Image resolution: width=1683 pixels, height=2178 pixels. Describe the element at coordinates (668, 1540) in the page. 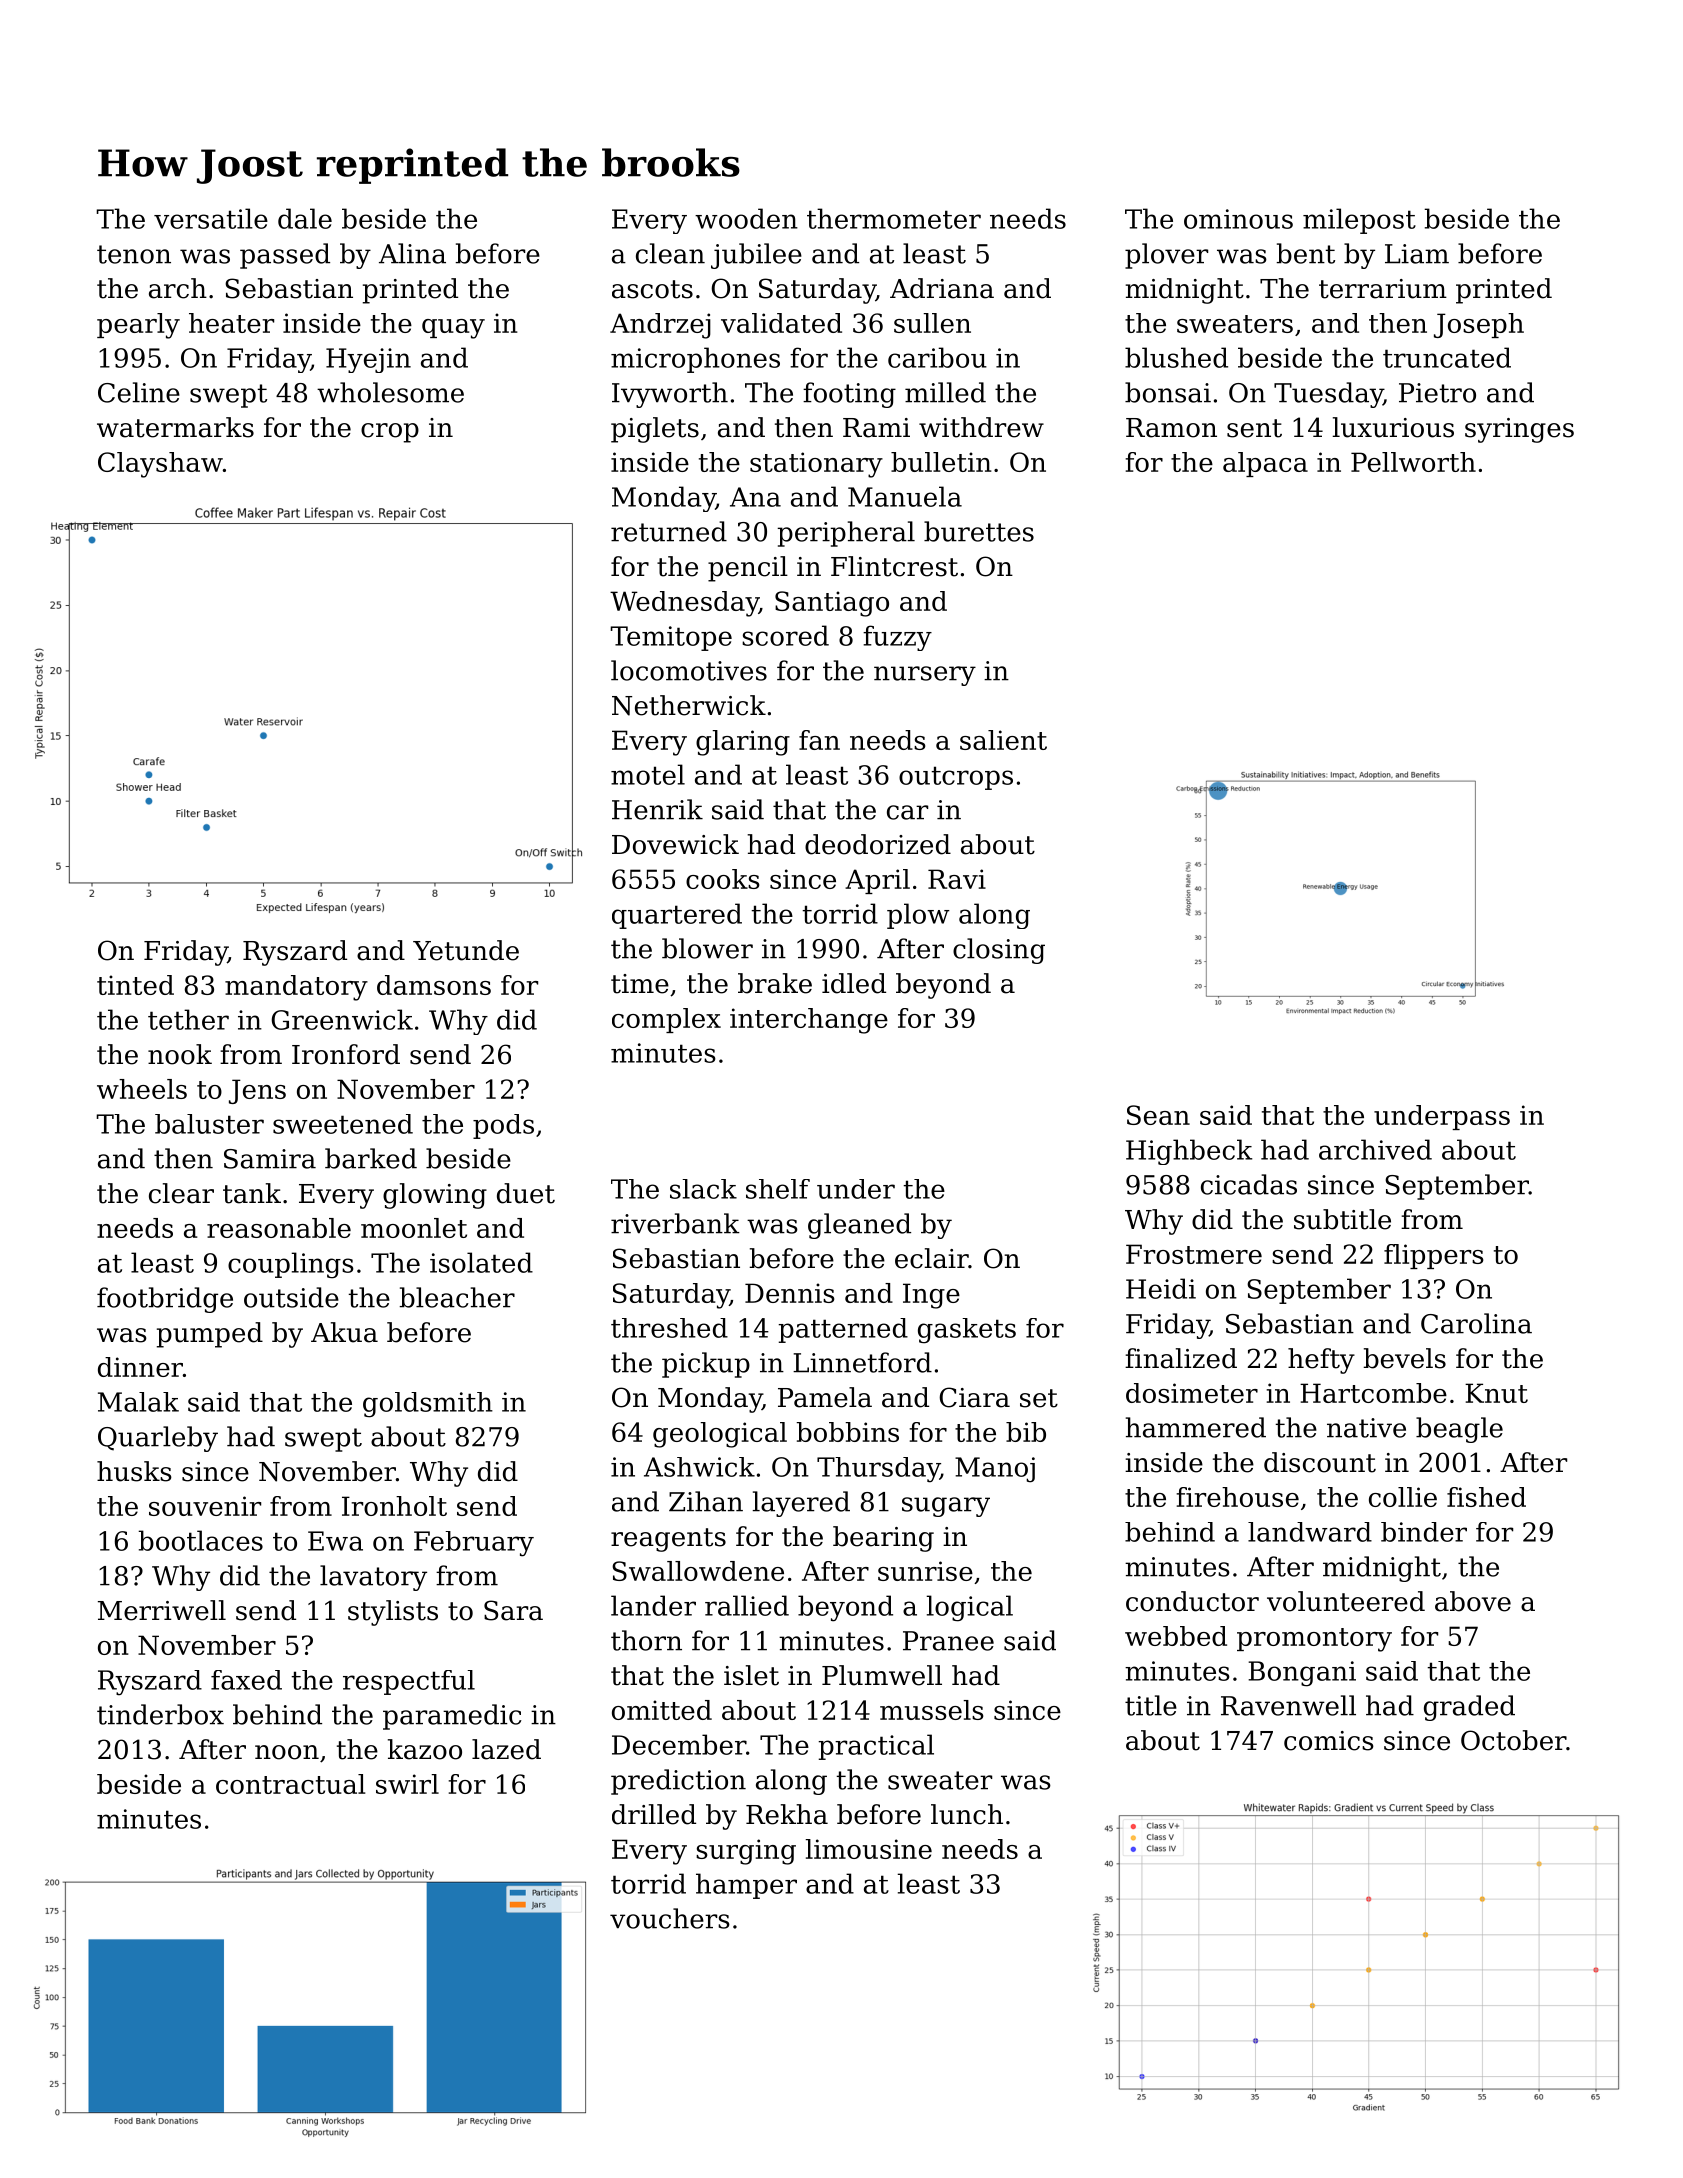

I see `reagents` at that location.
